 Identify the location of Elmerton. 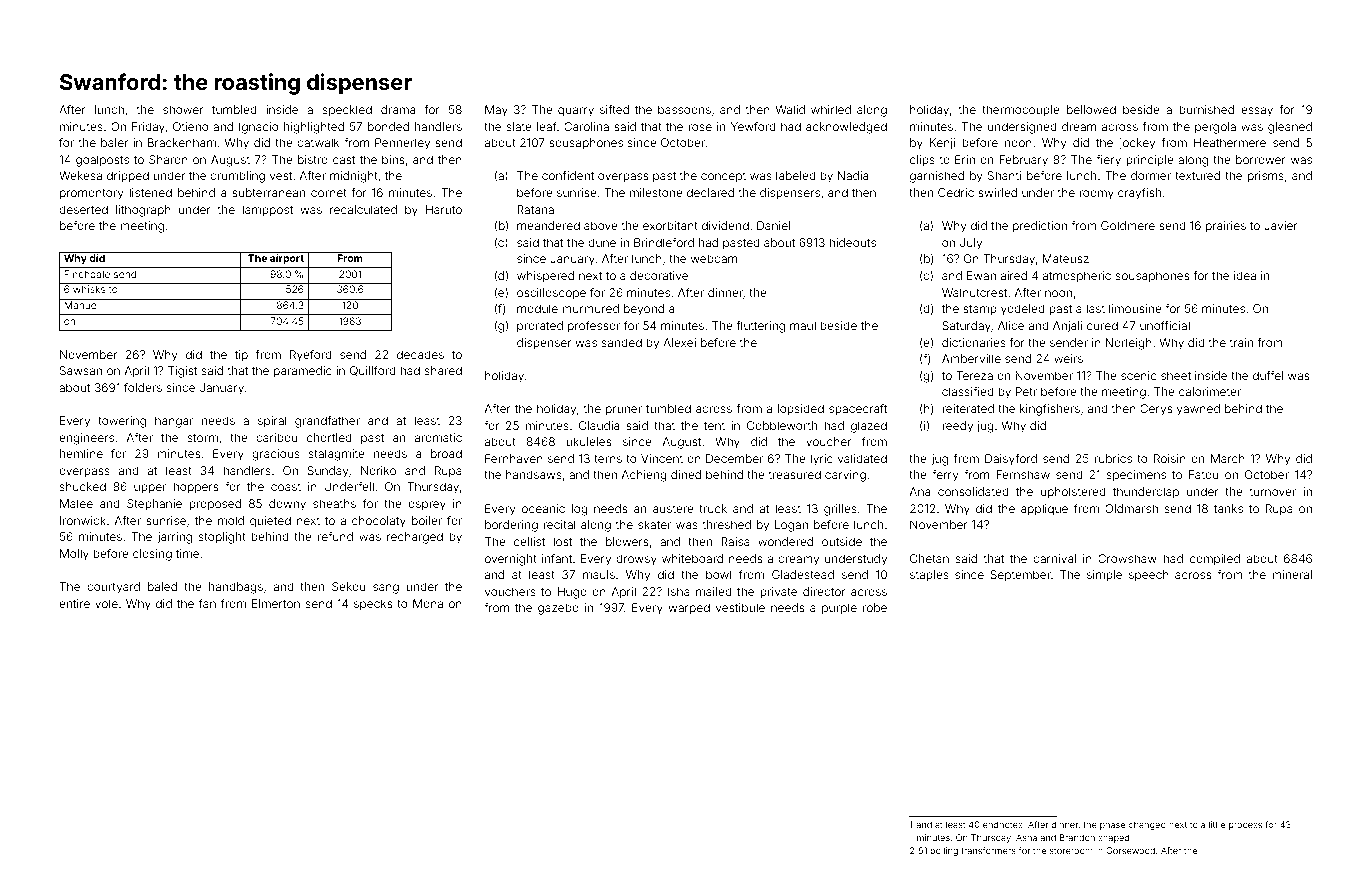
(276, 603).
